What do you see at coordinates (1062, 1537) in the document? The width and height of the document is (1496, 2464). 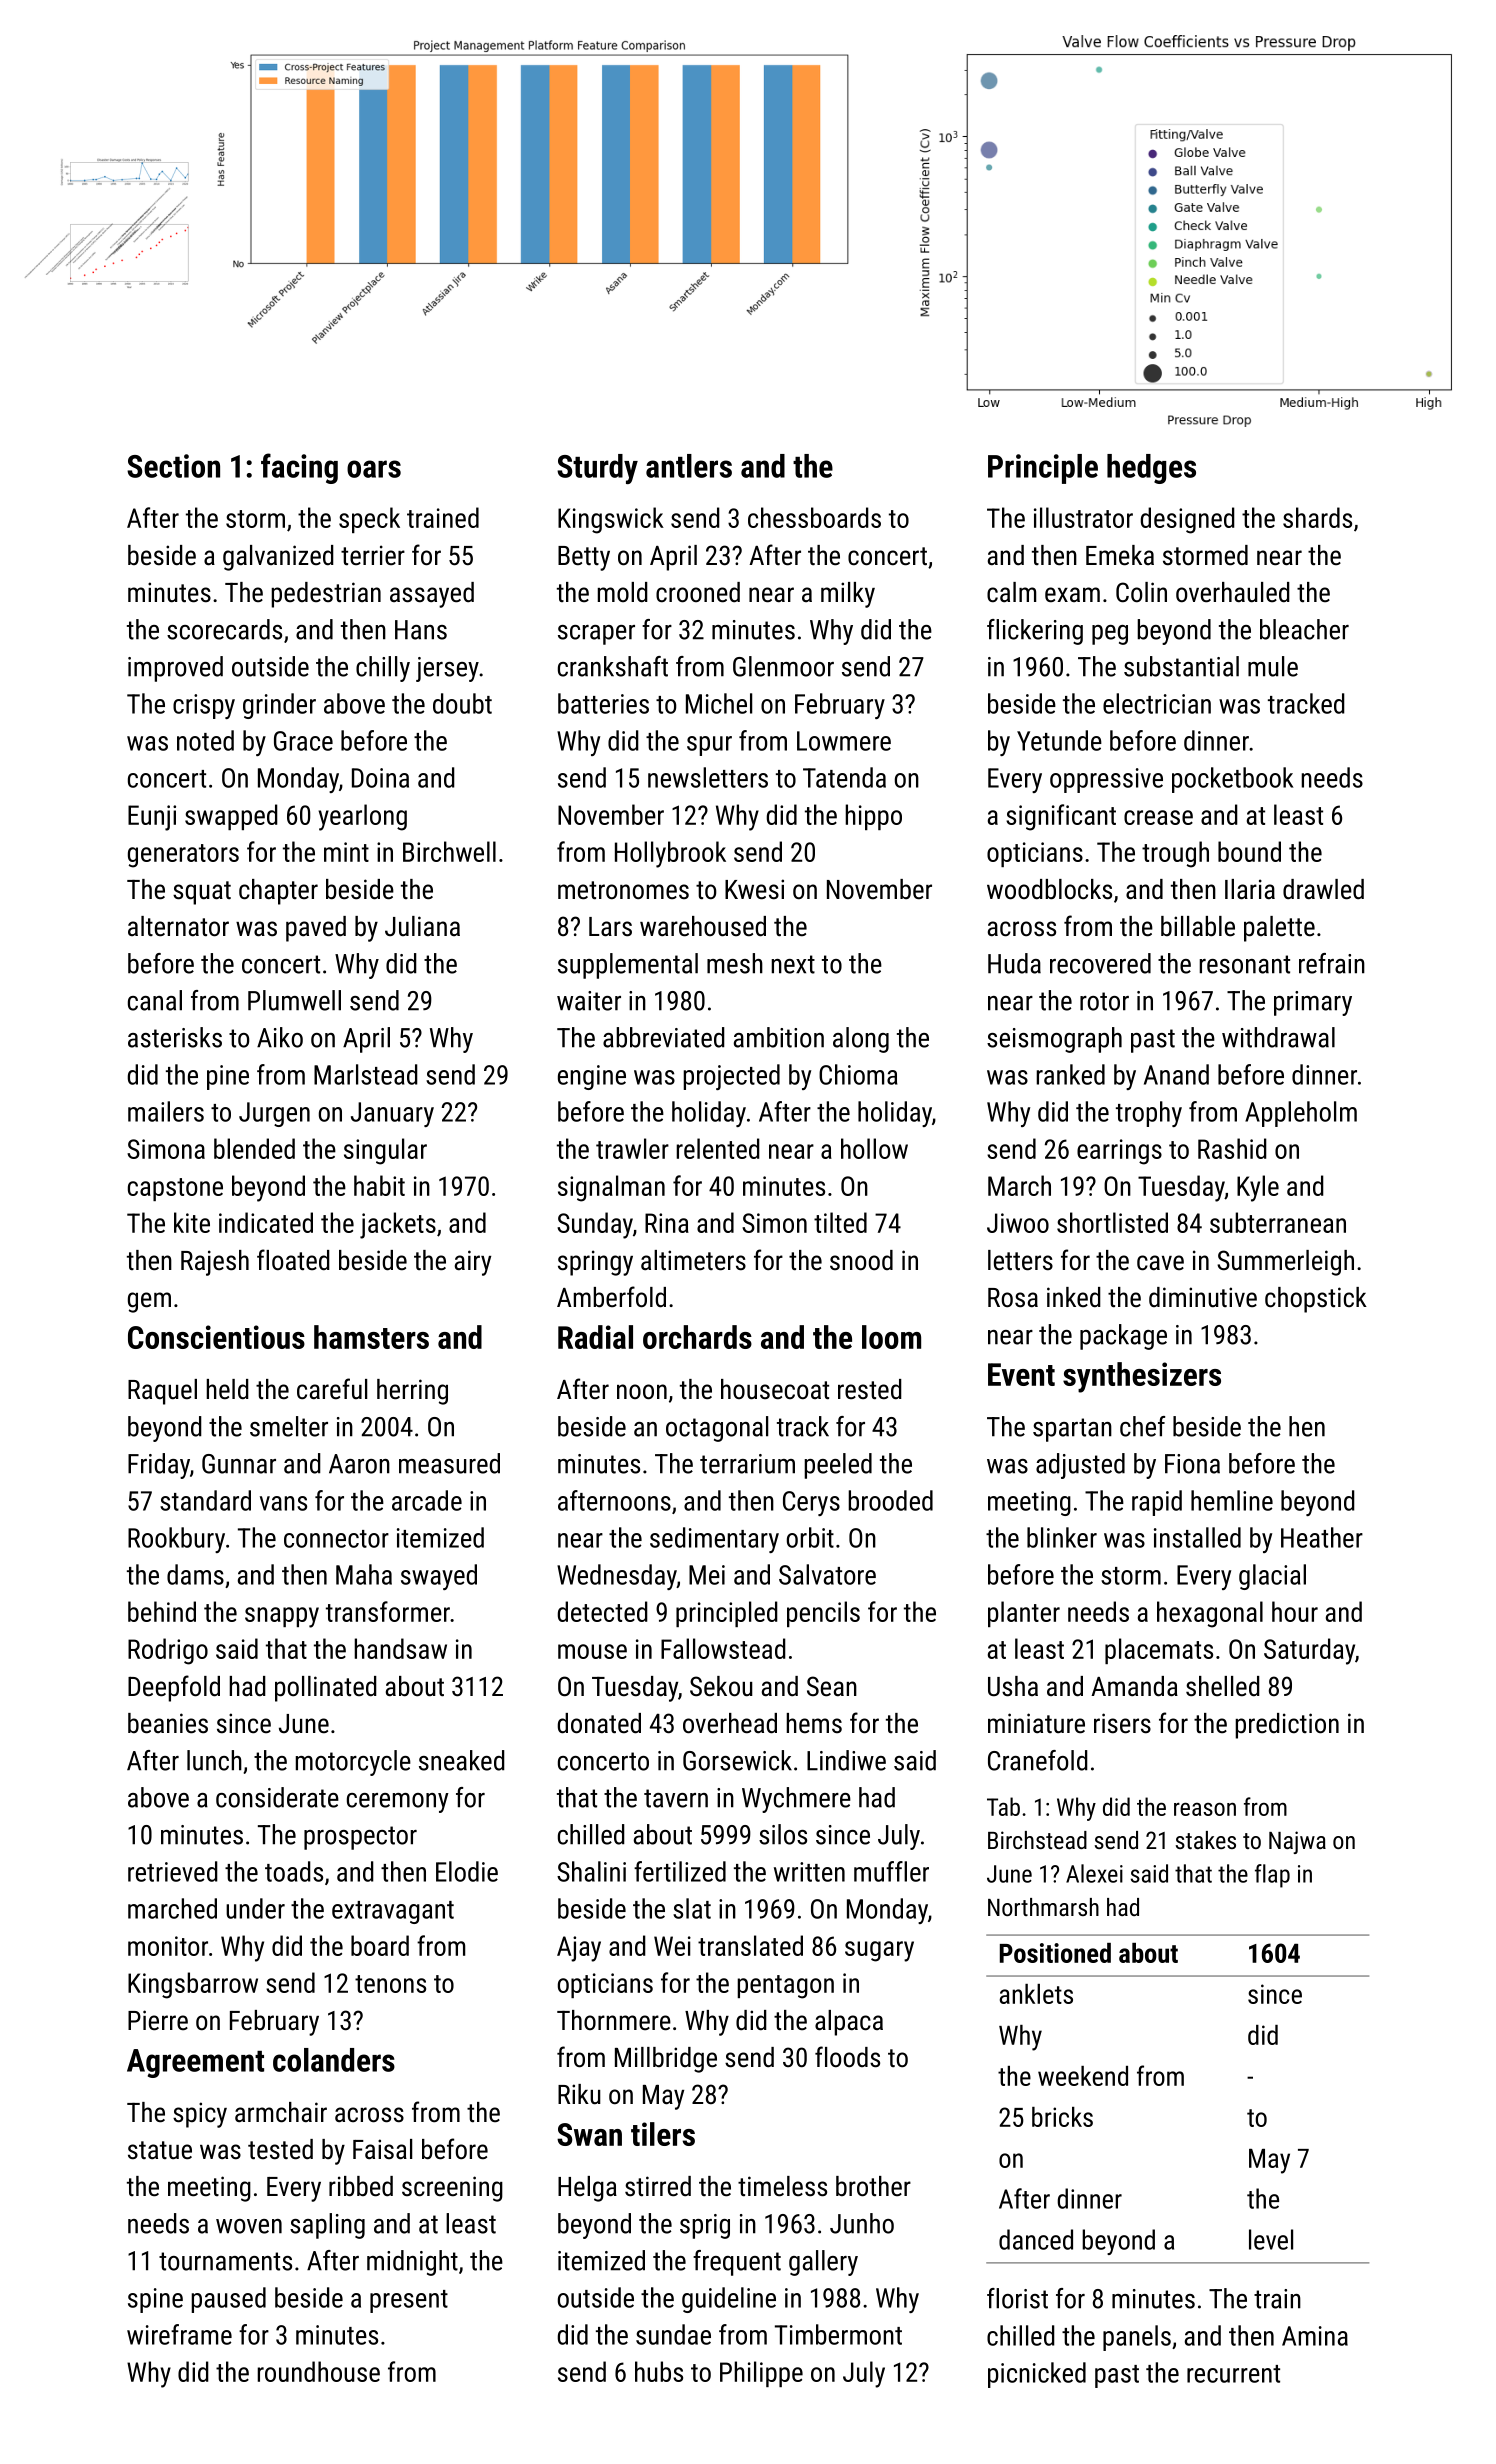 I see `blinker` at bounding box center [1062, 1537].
